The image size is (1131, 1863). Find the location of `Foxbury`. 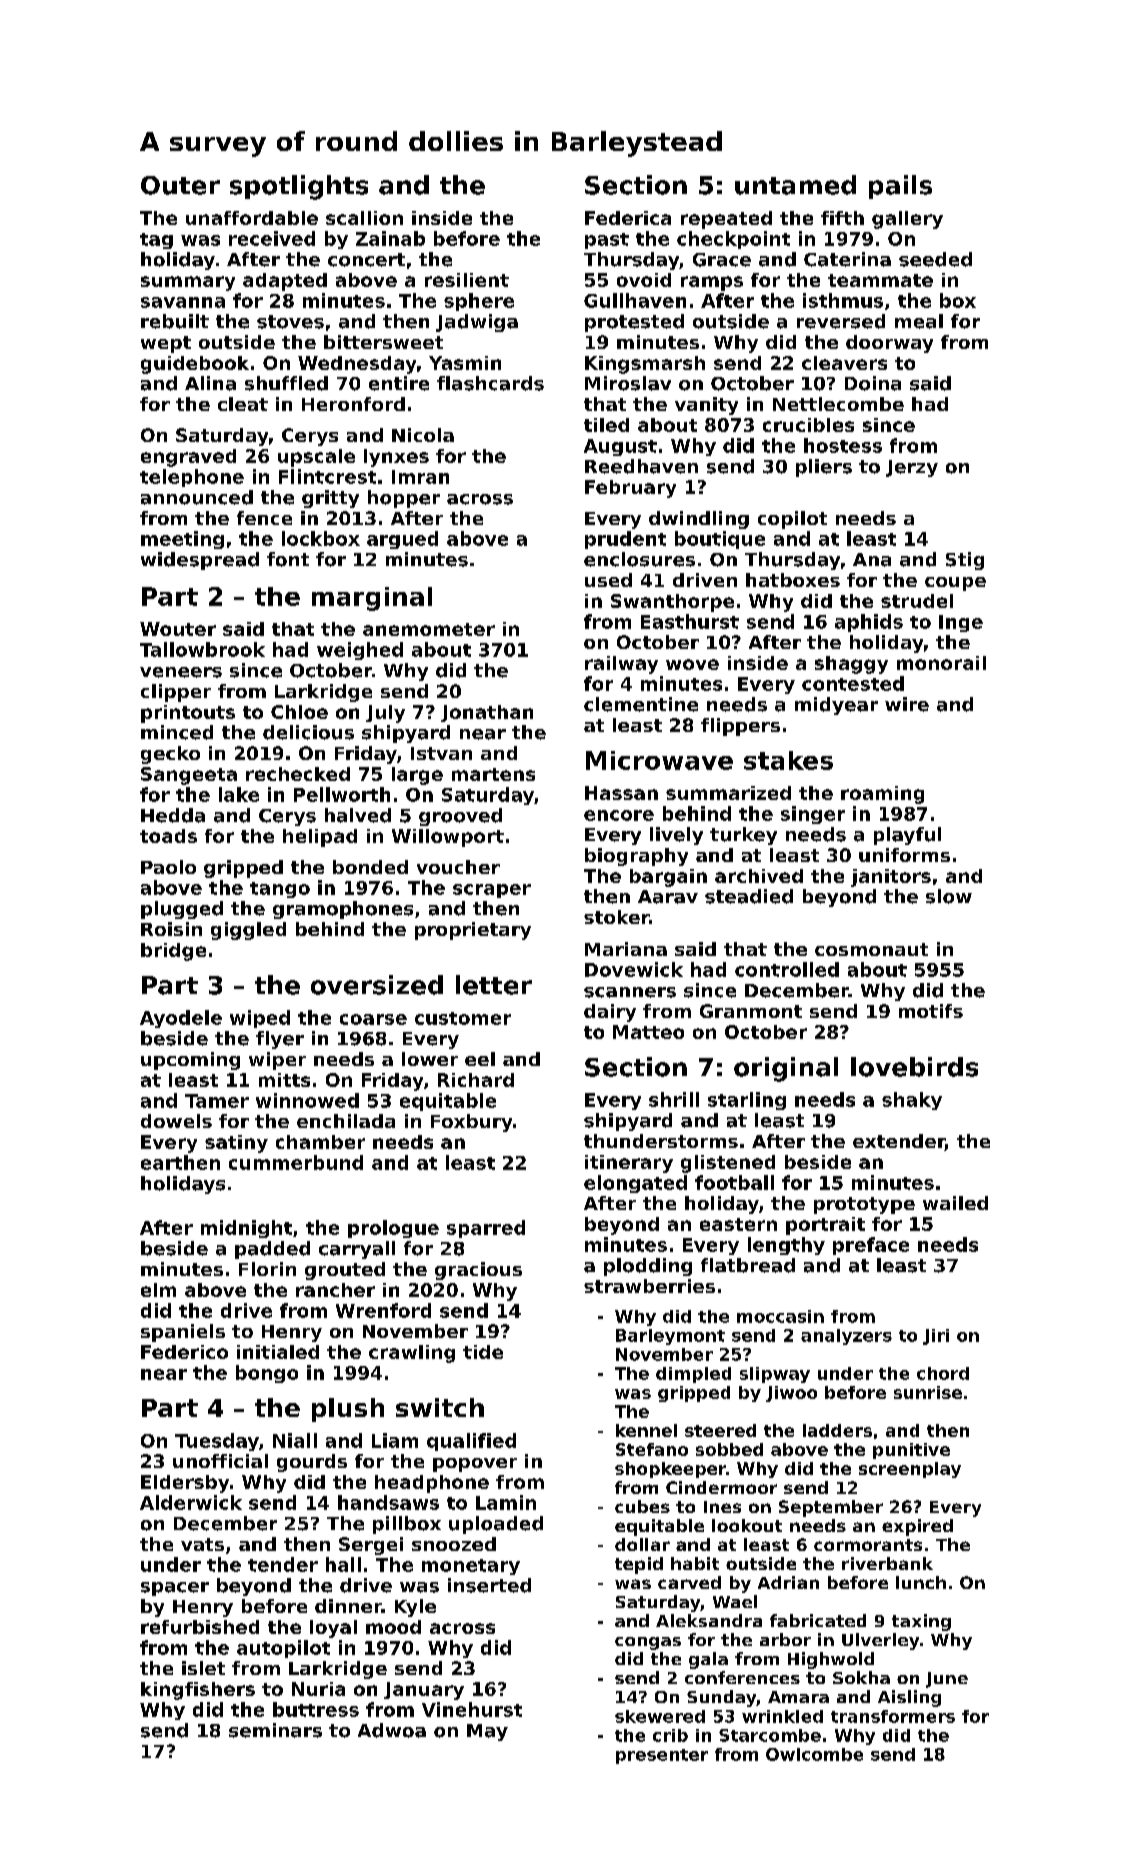

Foxbury is located at coordinates (471, 1123).
